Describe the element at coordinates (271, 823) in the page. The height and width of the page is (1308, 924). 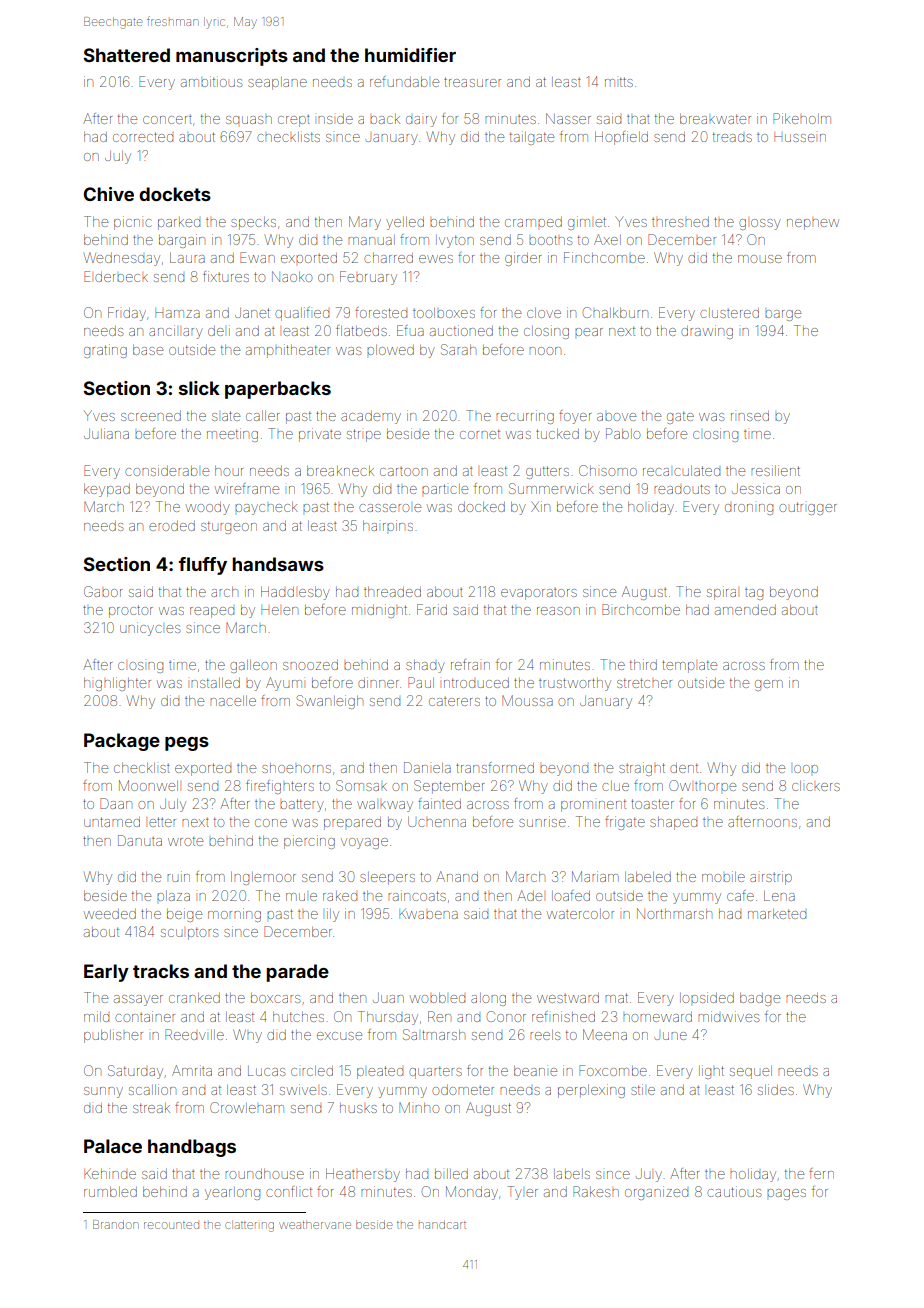
I see `cone` at that location.
